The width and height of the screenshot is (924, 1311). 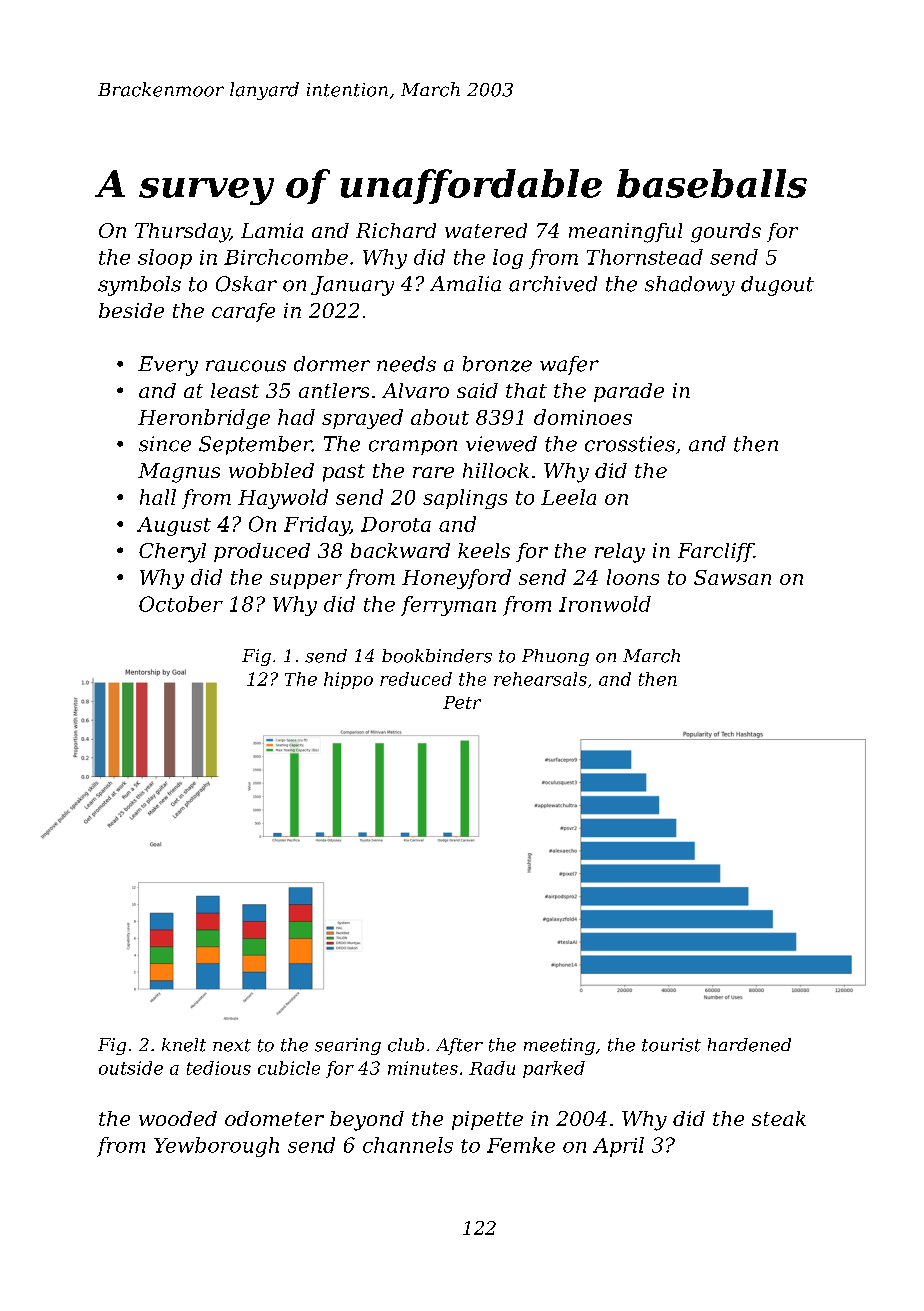 I want to click on gourds, so click(x=726, y=233).
